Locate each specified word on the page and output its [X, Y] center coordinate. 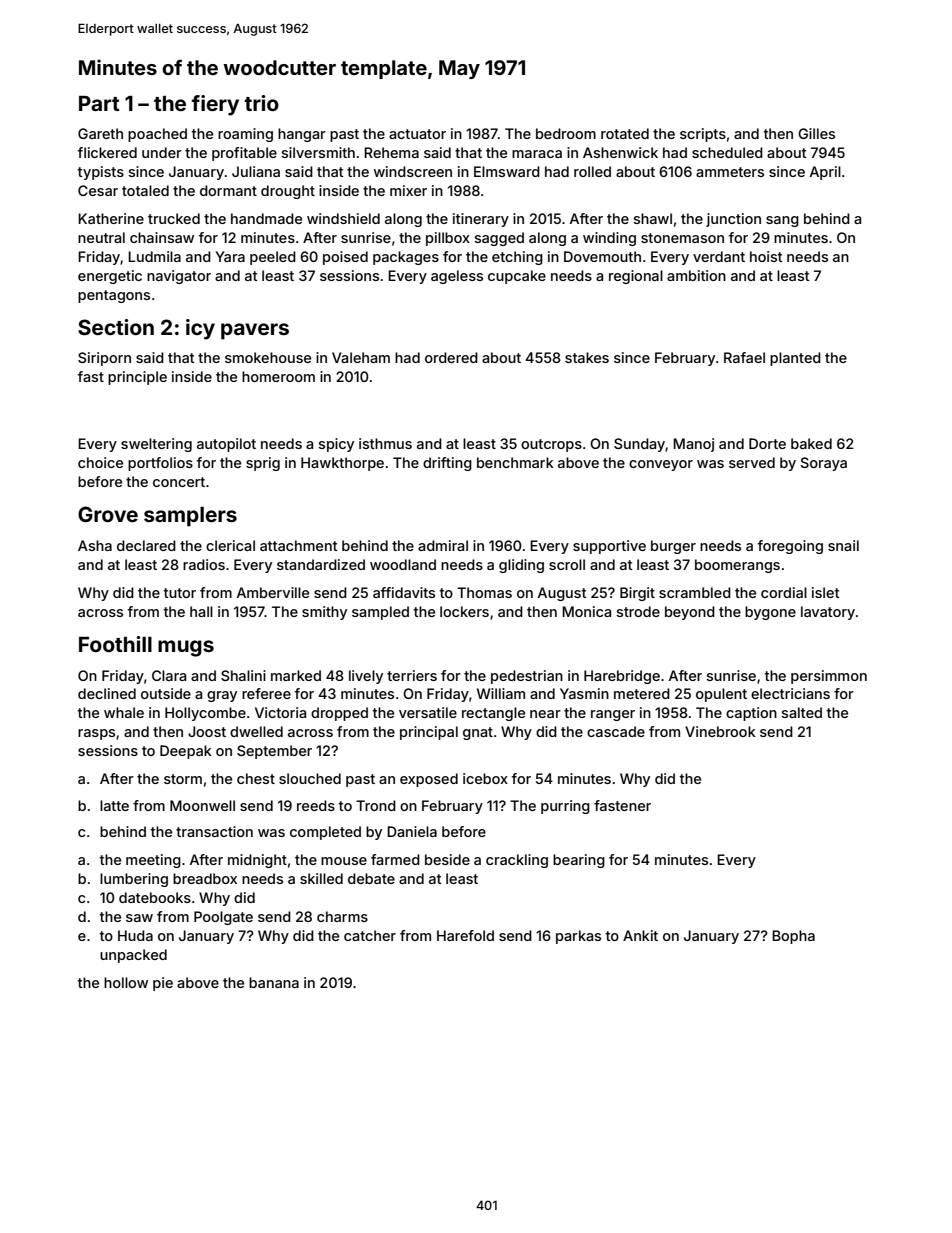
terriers [412, 675]
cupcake [517, 277]
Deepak [186, 752]
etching [517, 258]
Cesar [98, 190]
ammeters [730, 172]
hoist [766, 256]
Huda [135, 935]
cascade [616, 731]
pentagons [114, 296]
